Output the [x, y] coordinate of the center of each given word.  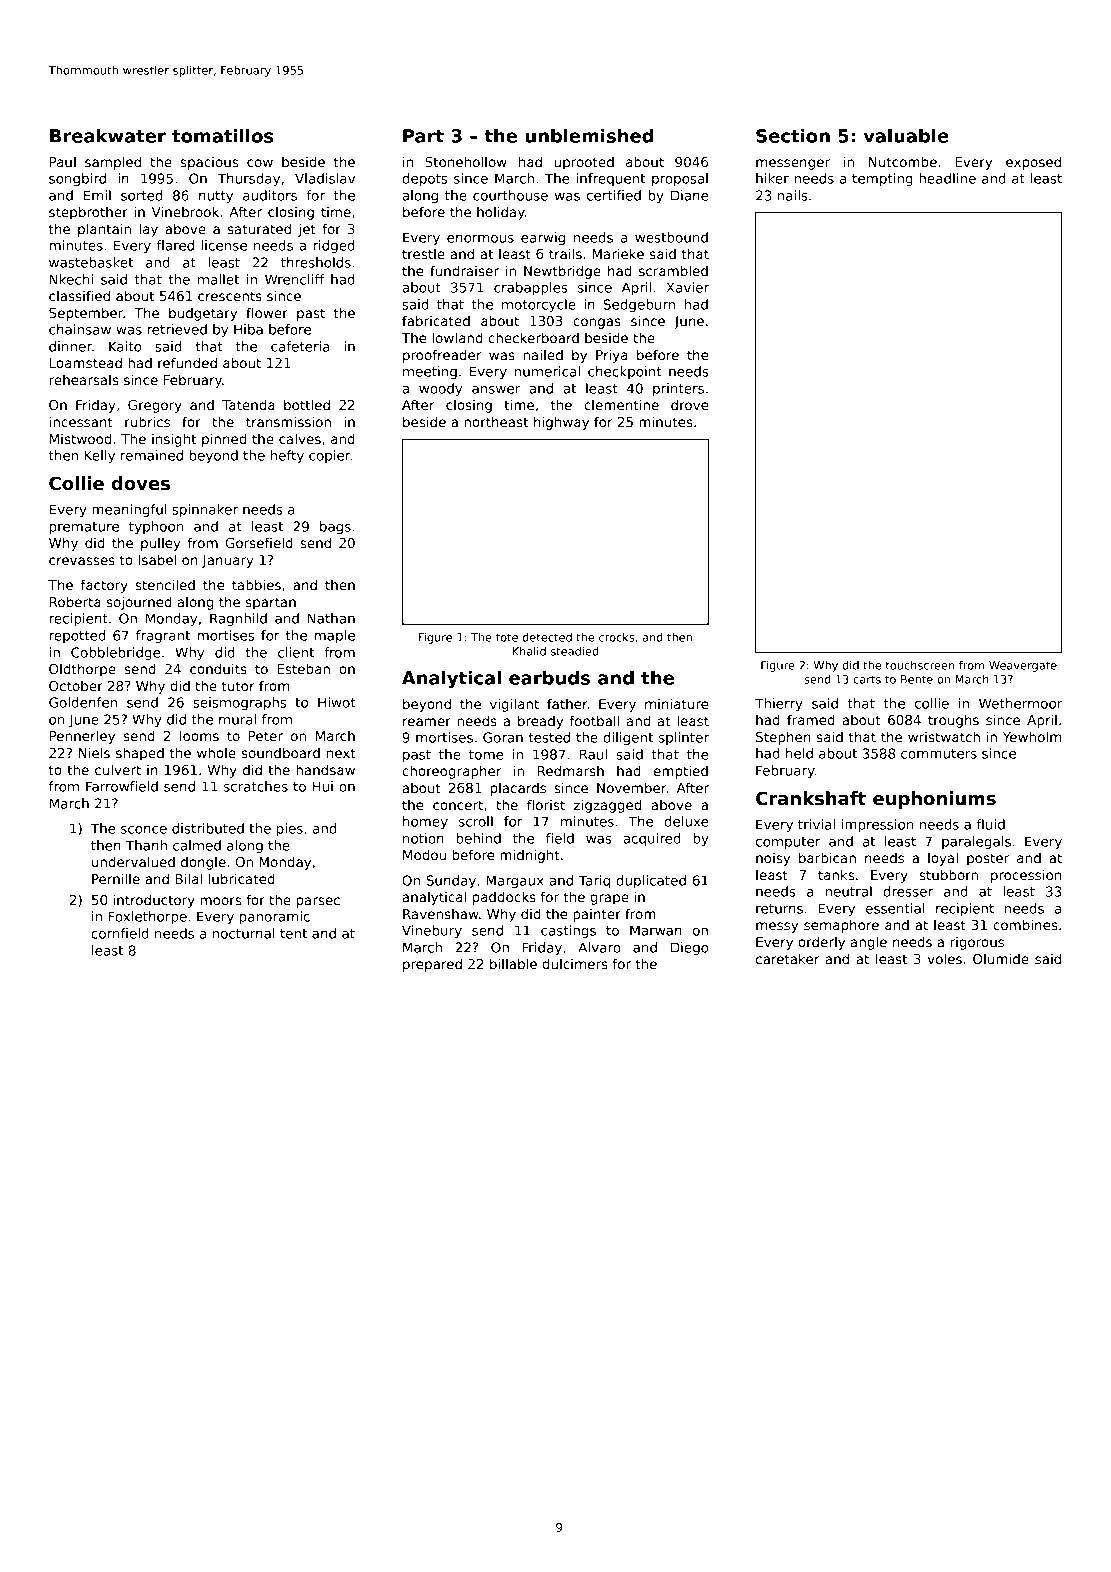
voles [945, 958]
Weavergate [1023, 666]
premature [84, 528]
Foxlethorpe [148, 917]
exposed [1033, 163]
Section [793, 135]
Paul [63, 161]
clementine [621, 404]
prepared [432, 965]
